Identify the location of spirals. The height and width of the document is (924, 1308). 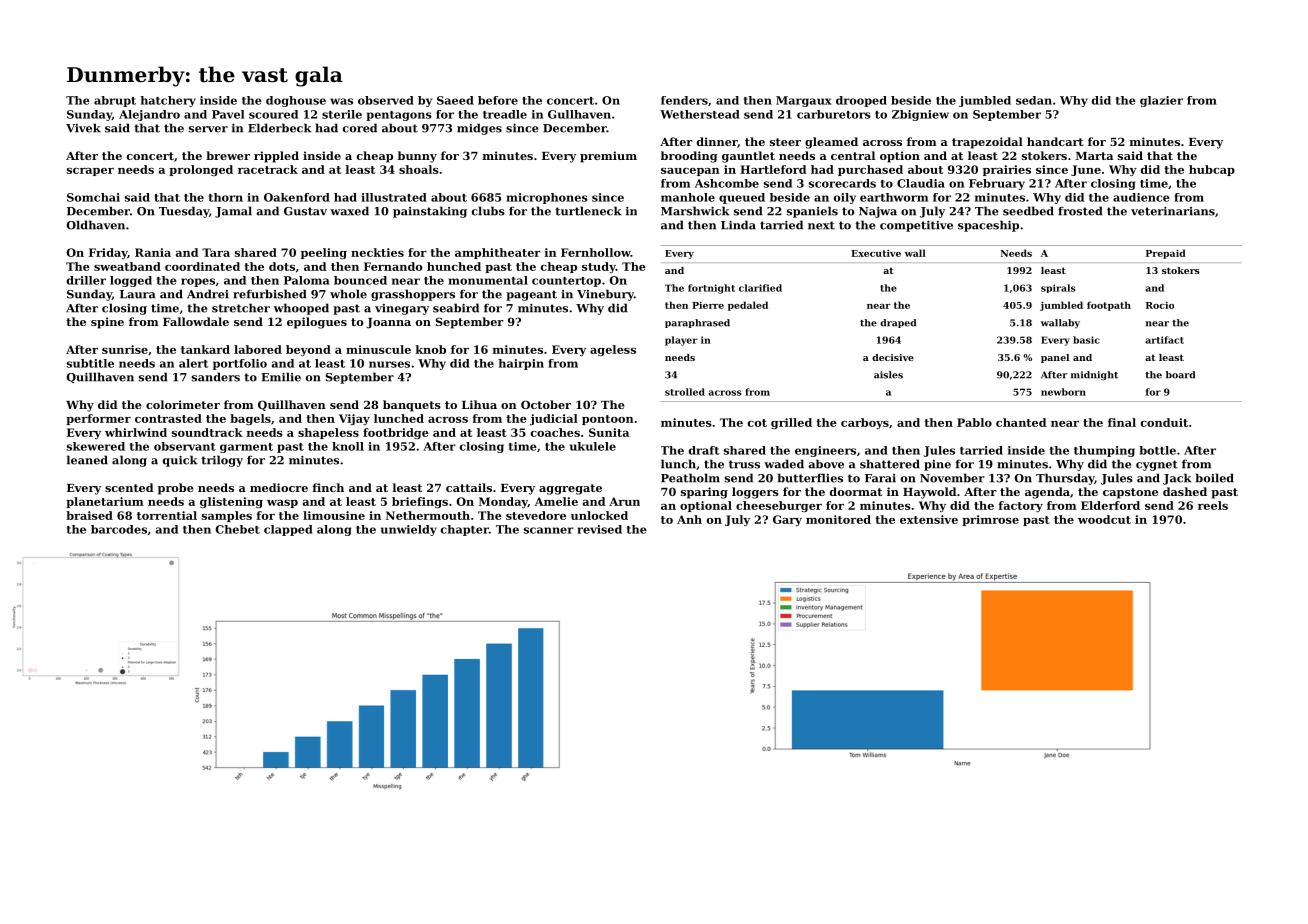
(1058, 288).
